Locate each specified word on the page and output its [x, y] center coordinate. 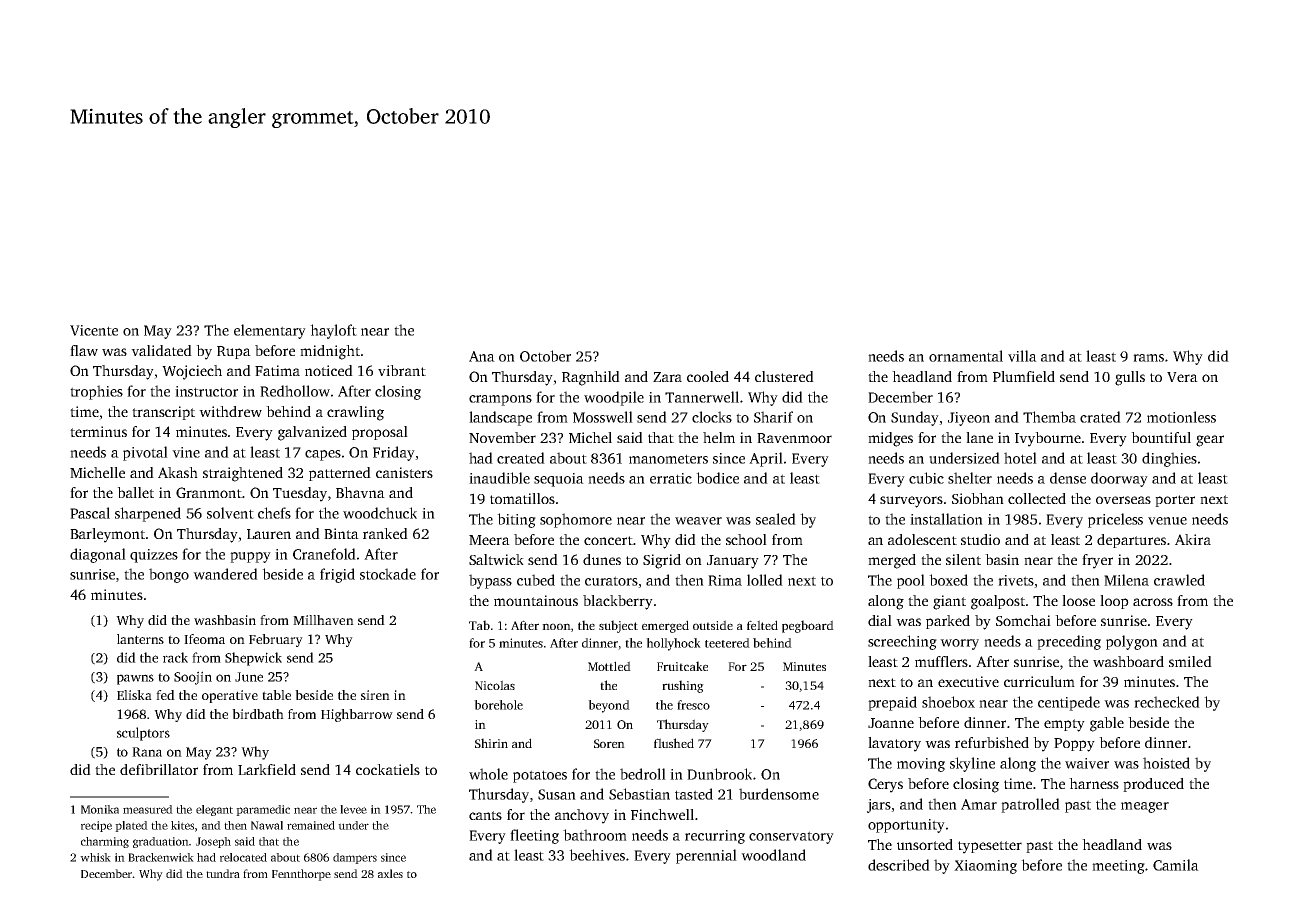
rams [1148, 358]
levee [353, 809]
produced [1153, 785]
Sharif [773, 417]
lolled [765, 580]
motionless [1181, 417]
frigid [337, 575]
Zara [667, 377]
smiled [1190, 661]
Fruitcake [682, 666]
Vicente [94, 330]
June [249, 677]
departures [1131, 541]
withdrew [230, 411]
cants [485, 815]
